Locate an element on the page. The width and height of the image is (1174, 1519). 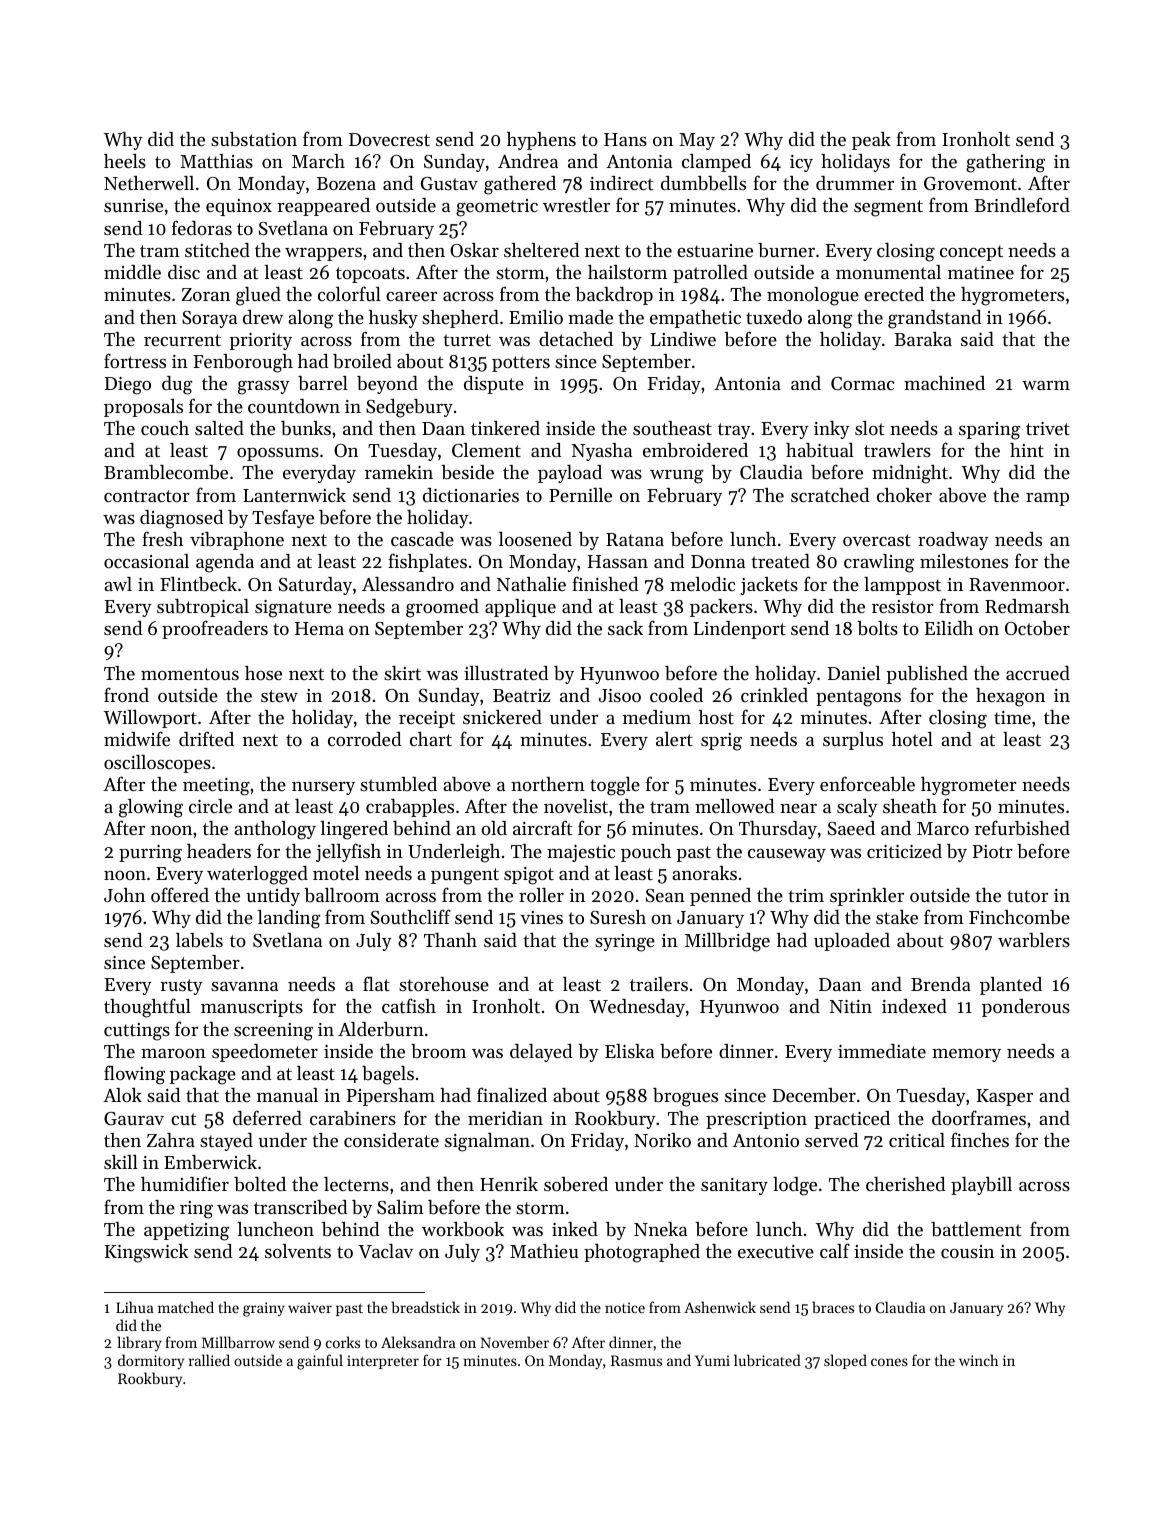
slot is located at coordinates (869, 428).
